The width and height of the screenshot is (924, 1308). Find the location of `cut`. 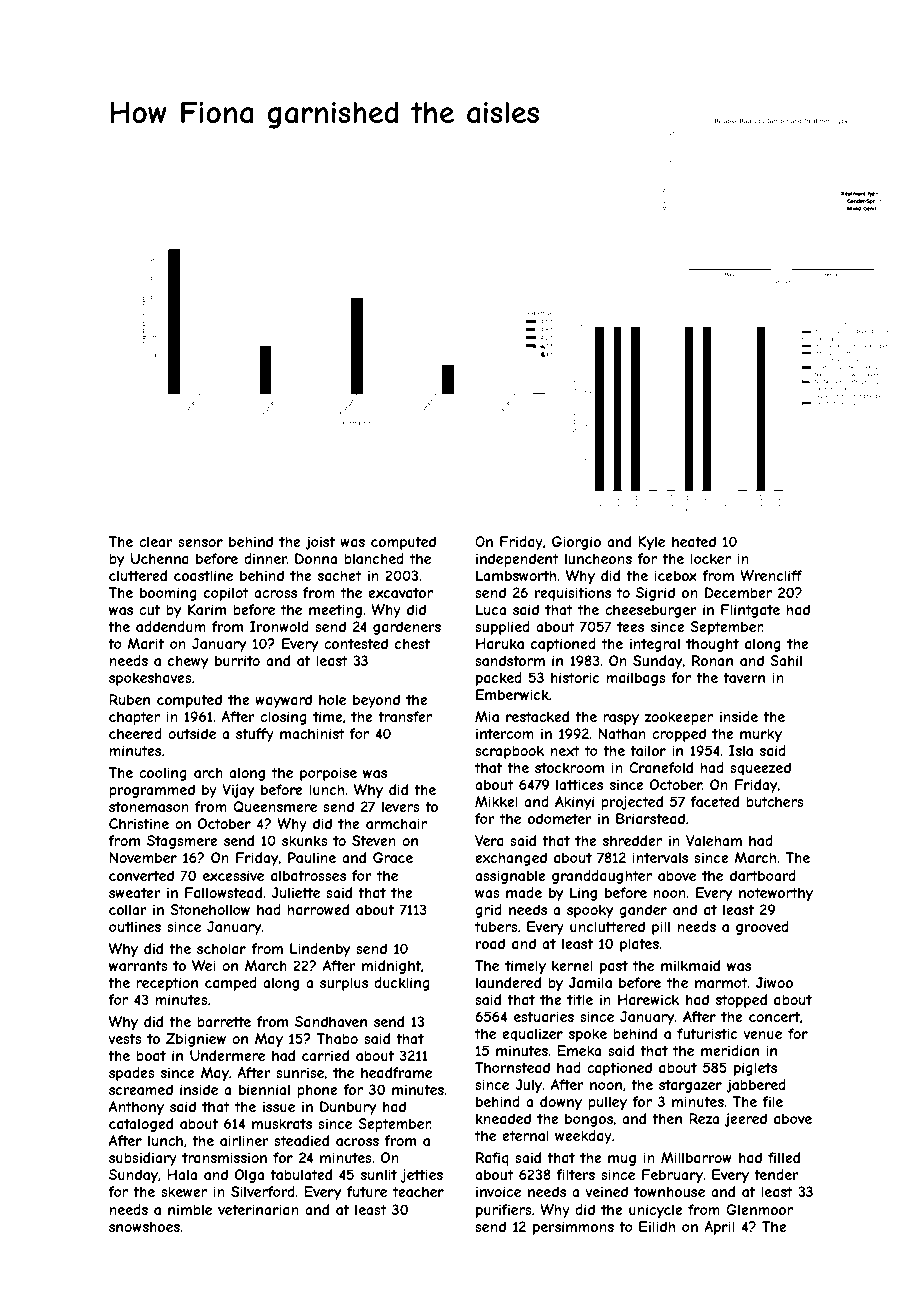

cut is located at coordinates (149, 610).
